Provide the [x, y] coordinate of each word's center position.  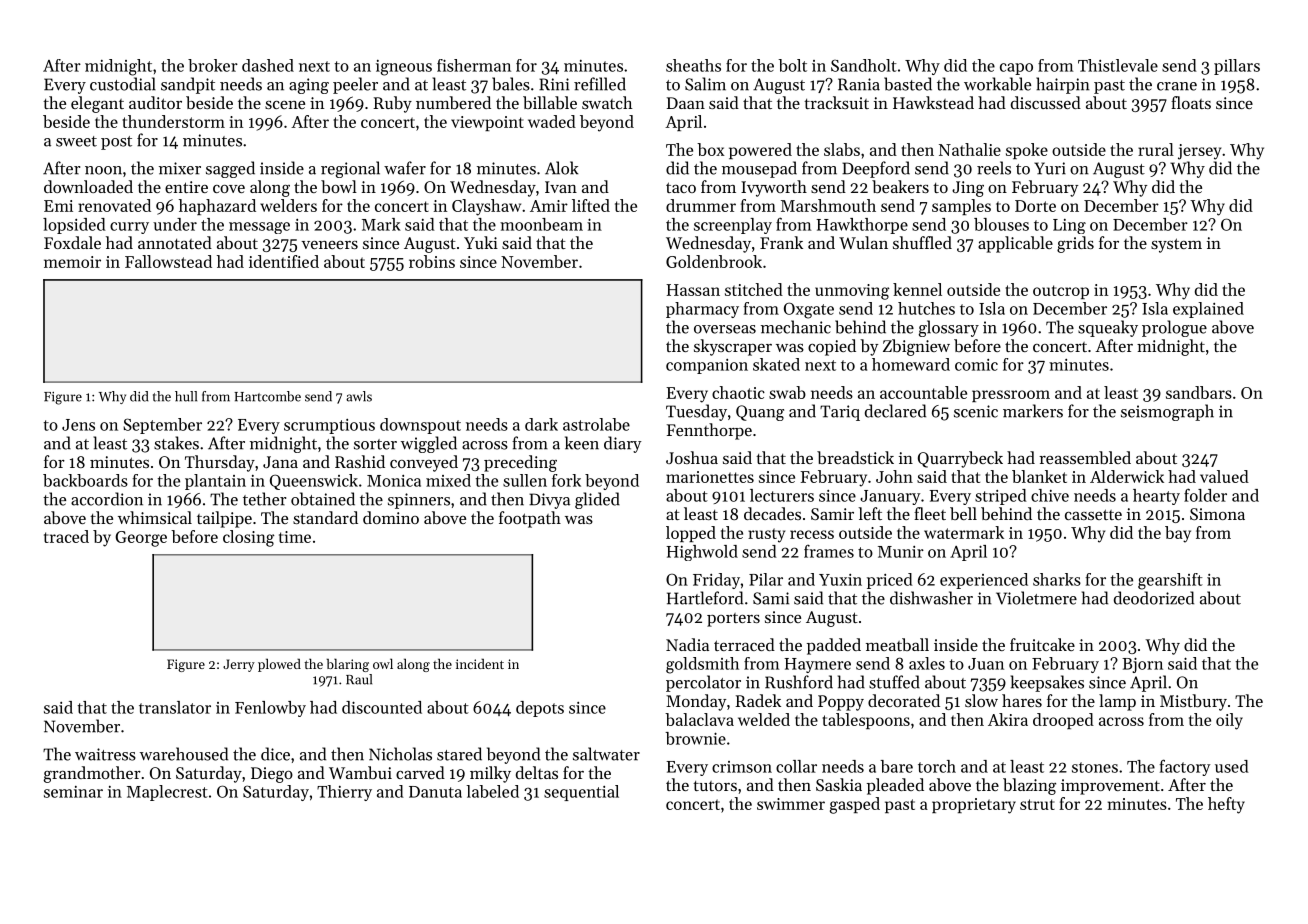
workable [997, 84]
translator [175, 707]
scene [285, 105]
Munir [901, 552]
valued [1224, 476]
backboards [85, 480]
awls [359, 396]
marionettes [710, 477]
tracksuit [836, 102]
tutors [715, 786]
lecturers [782, 495]
